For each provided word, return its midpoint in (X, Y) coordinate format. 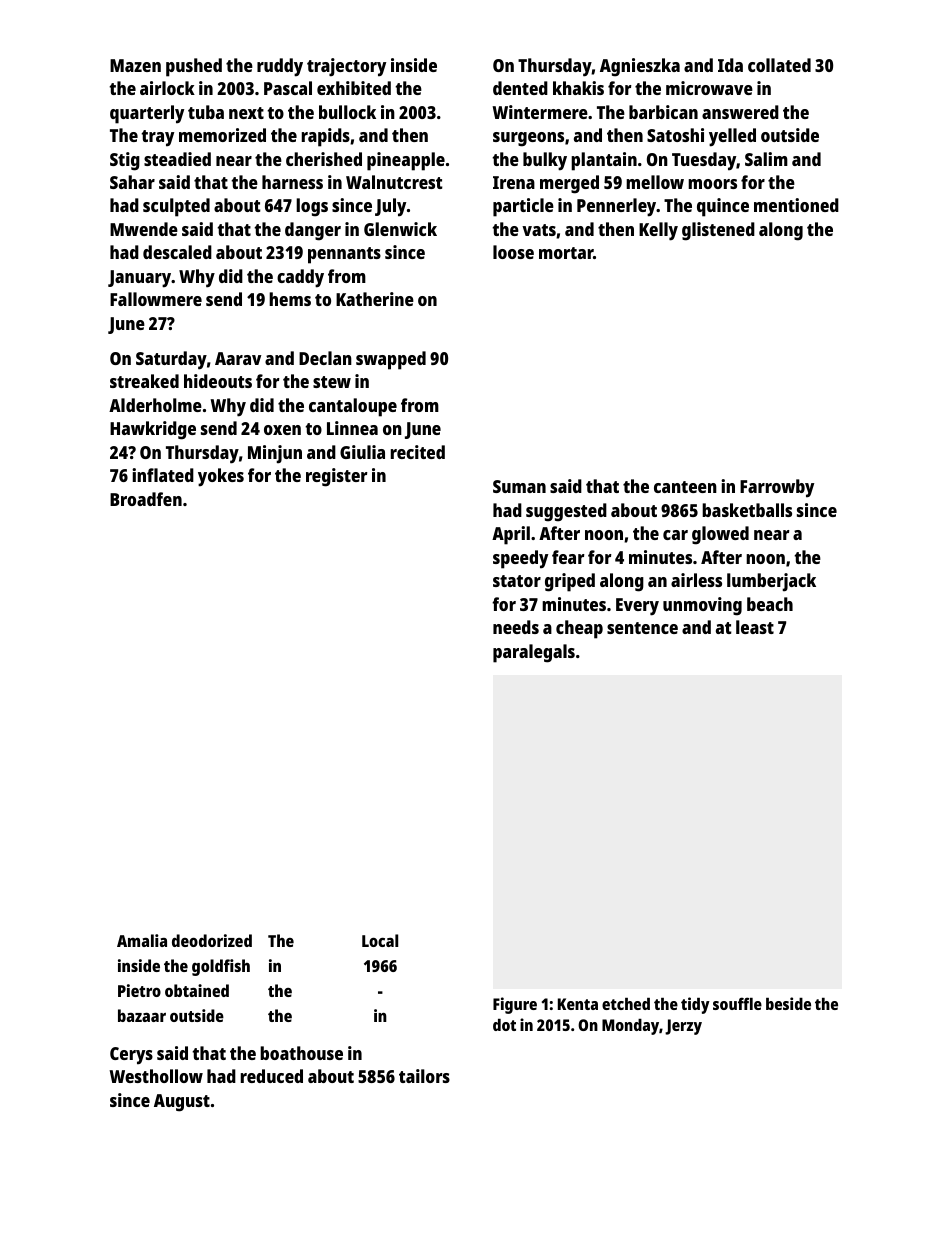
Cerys (131, 1055)
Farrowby (777, 488)
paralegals (534, 653)
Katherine (375, 299)
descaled (177, 252)
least (755, 627)
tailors (424, 1076)
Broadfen (146, 499)
